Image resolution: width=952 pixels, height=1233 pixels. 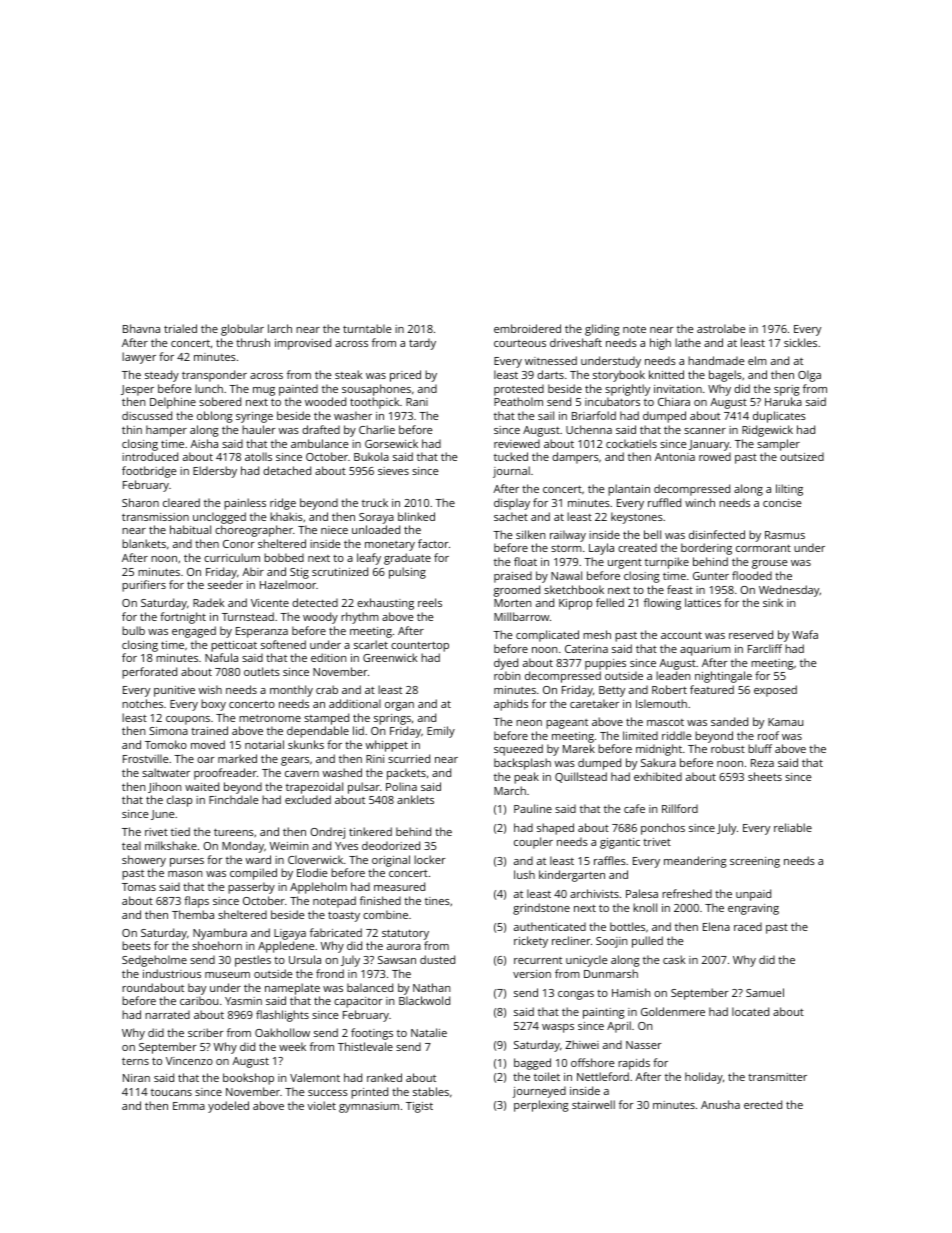 I want to click on Emma, so click(x=189, y=1106).
